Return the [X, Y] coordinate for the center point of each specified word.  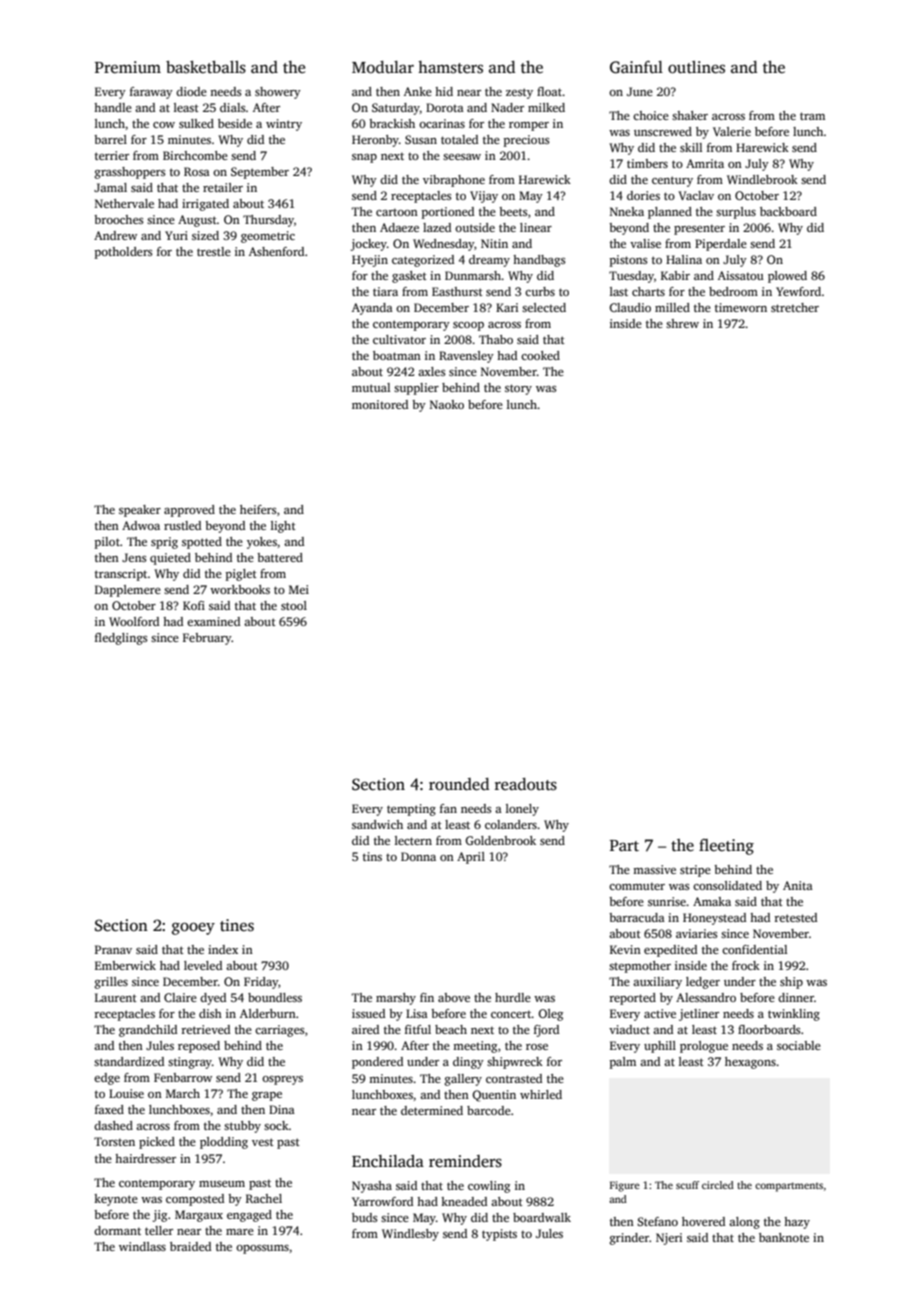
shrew [682, 323]
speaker [140, 511]
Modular [383, 67]
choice [651, 115]
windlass [142, 1246]
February [207, 639]
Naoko [447, 404]
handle [113, 107]
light [283, 527]
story [518, 389]
